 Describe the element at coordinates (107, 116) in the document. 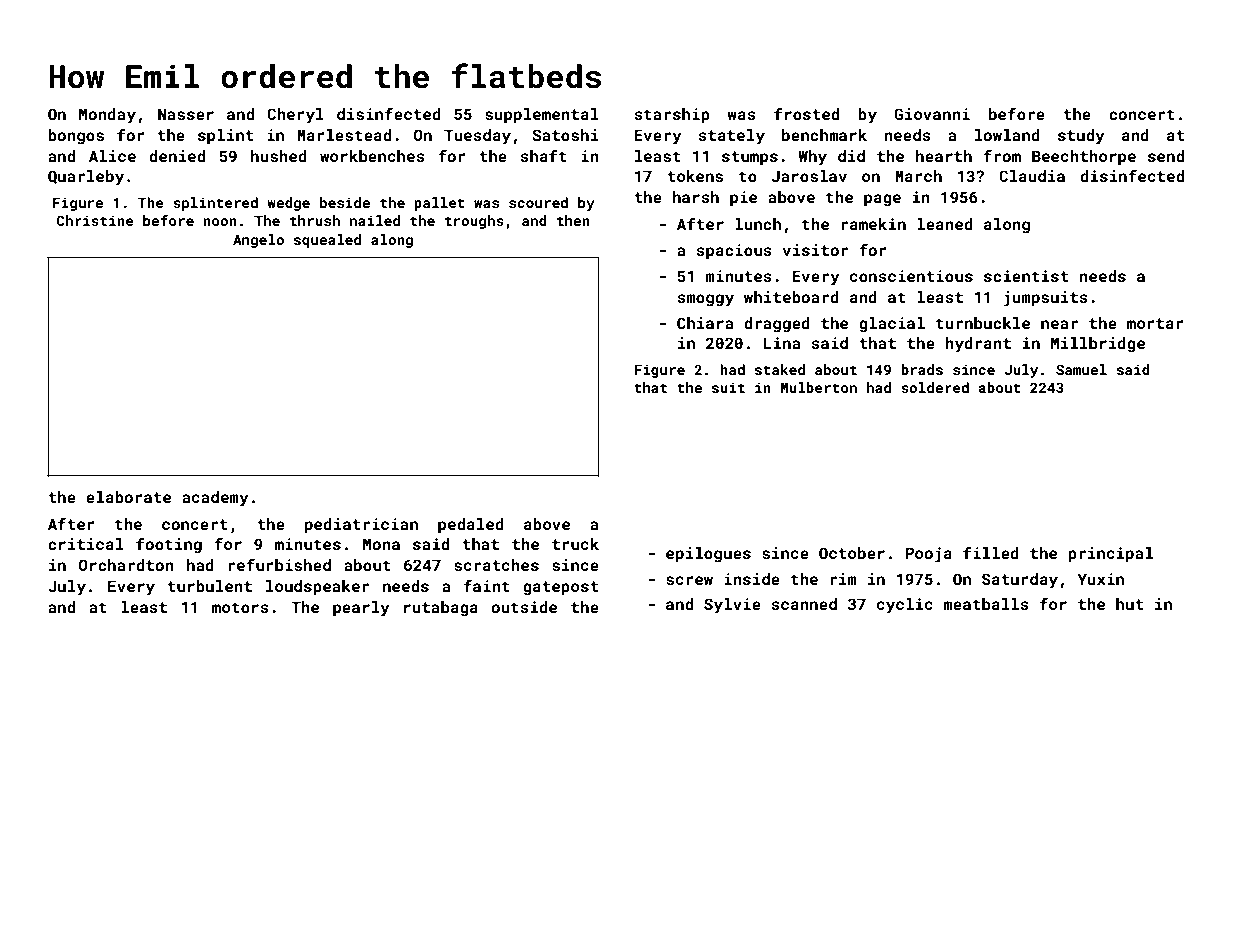

I see `Monday` at that location.
